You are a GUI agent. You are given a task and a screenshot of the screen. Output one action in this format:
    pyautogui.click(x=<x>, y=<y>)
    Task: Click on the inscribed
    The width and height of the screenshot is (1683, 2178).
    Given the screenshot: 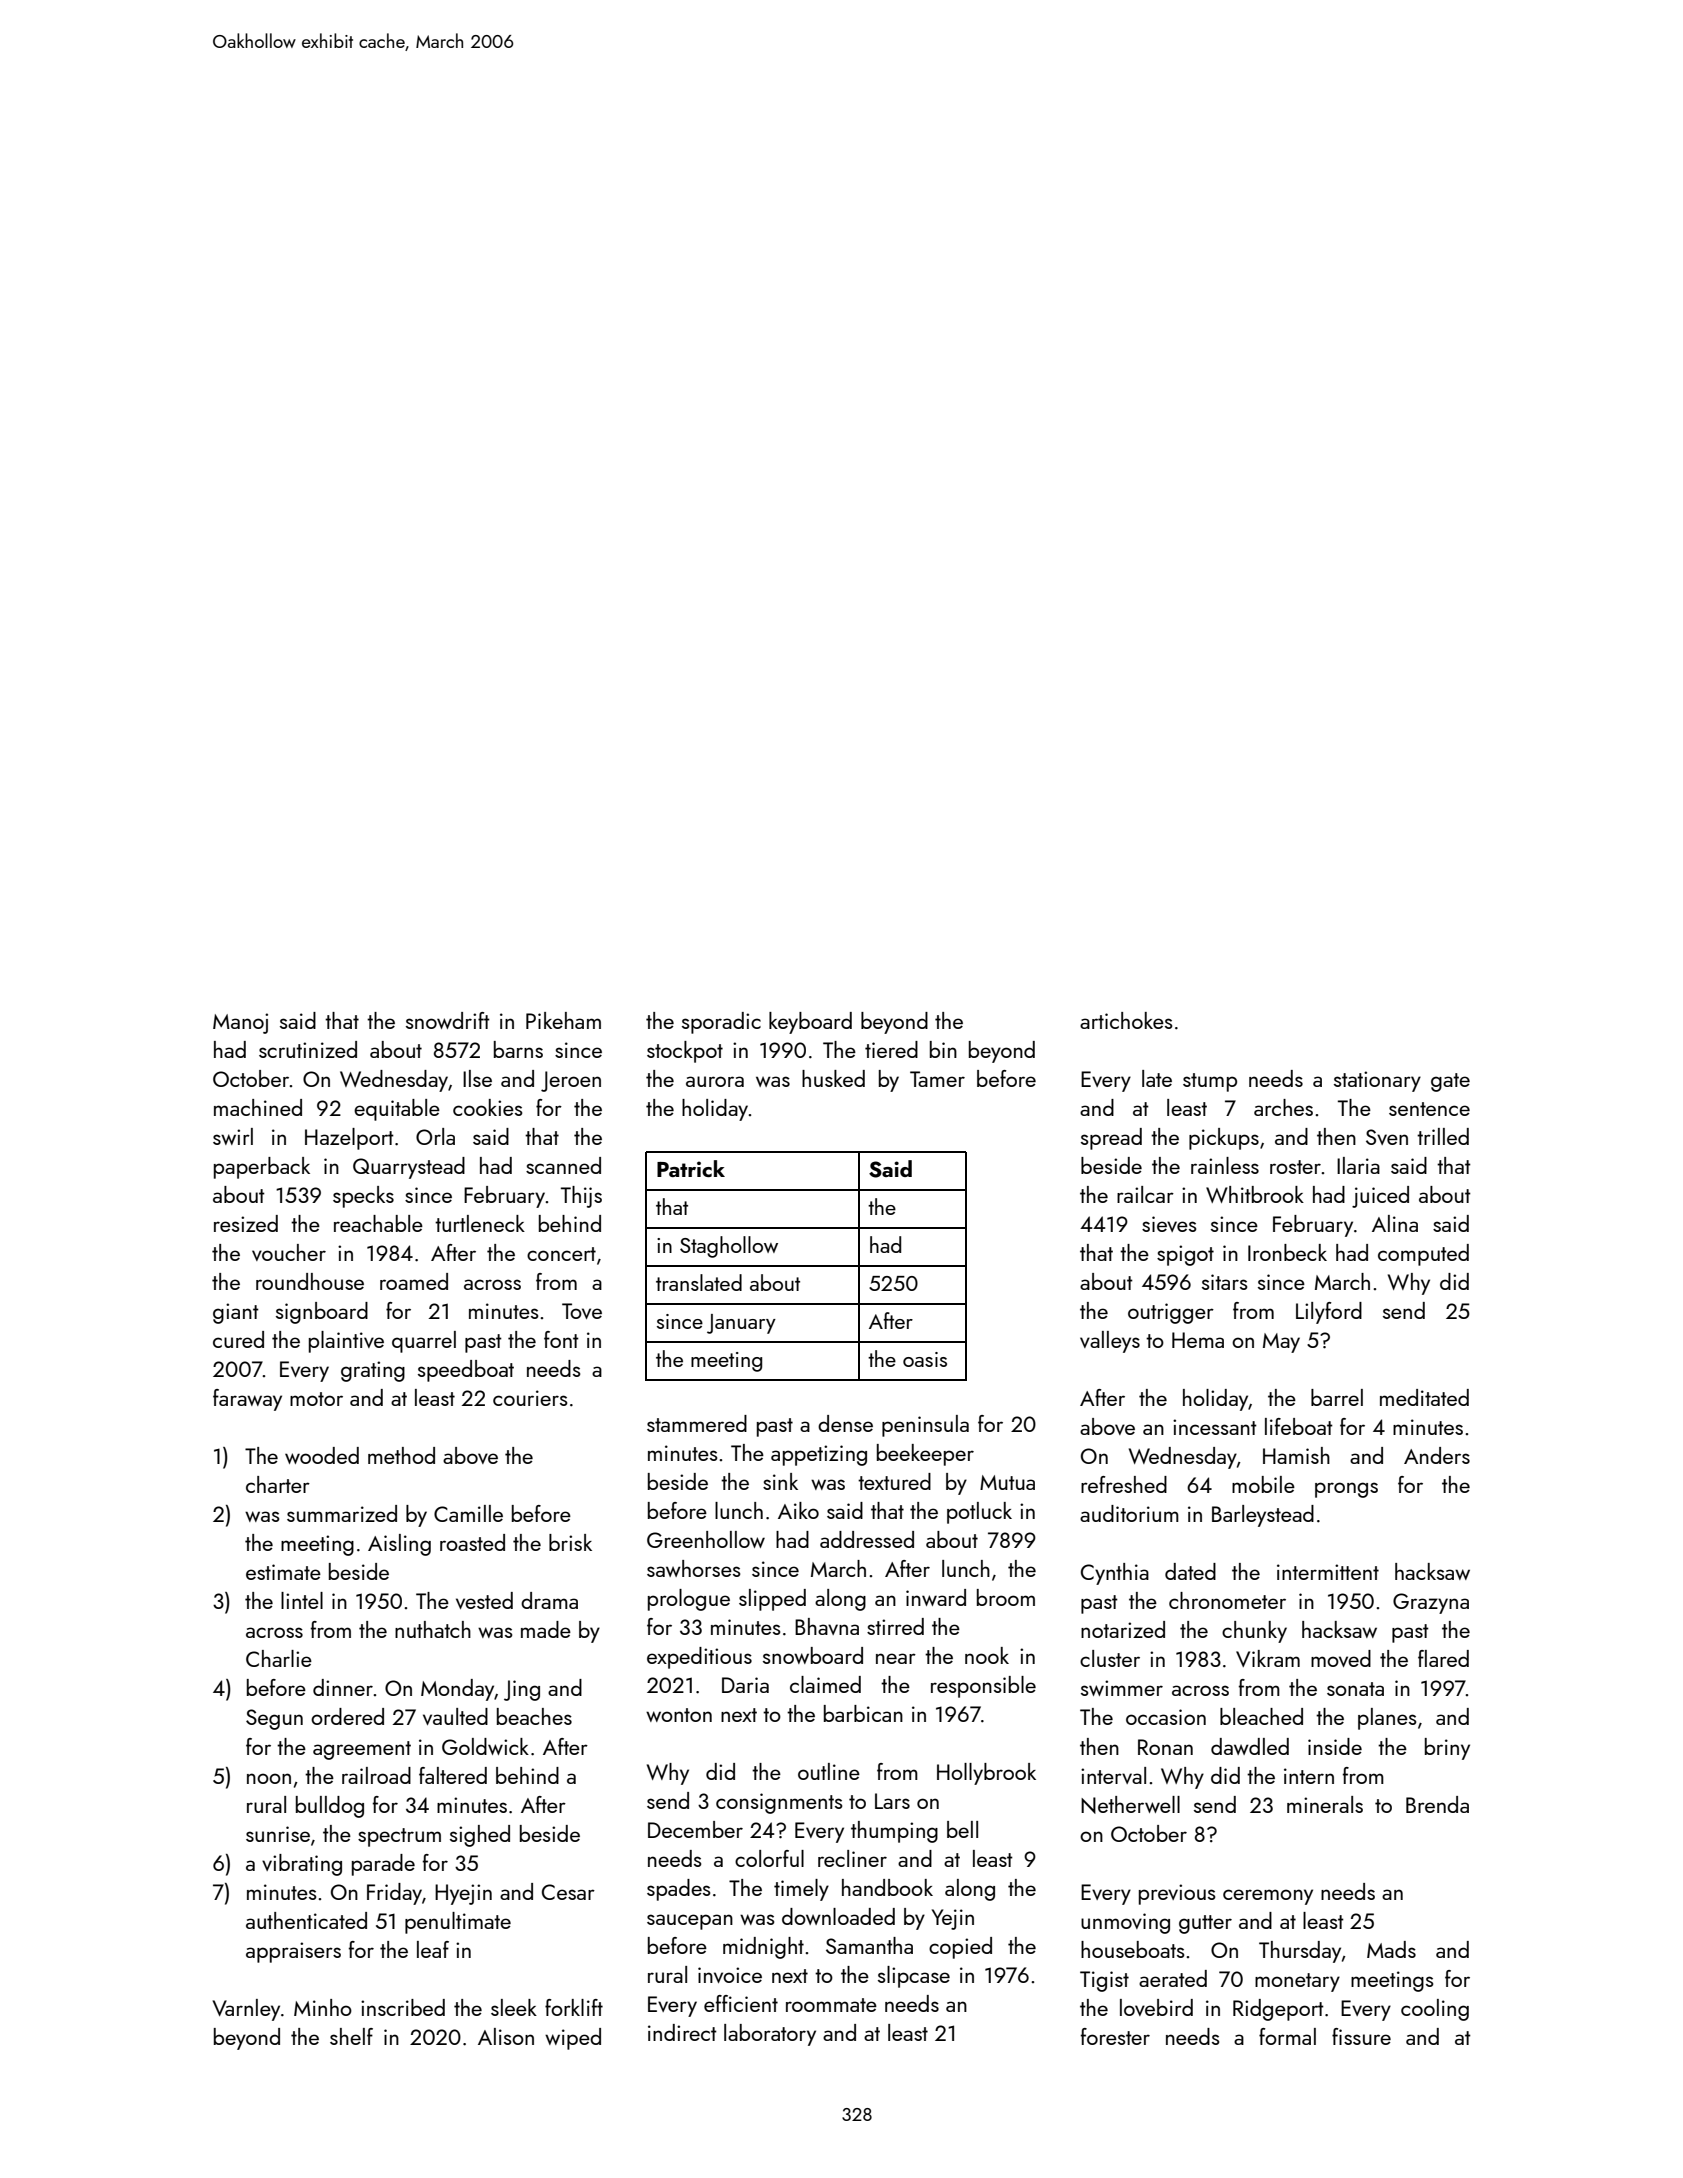 What is the action you would take?
    pyautogui.click(x=403, y=2007)
